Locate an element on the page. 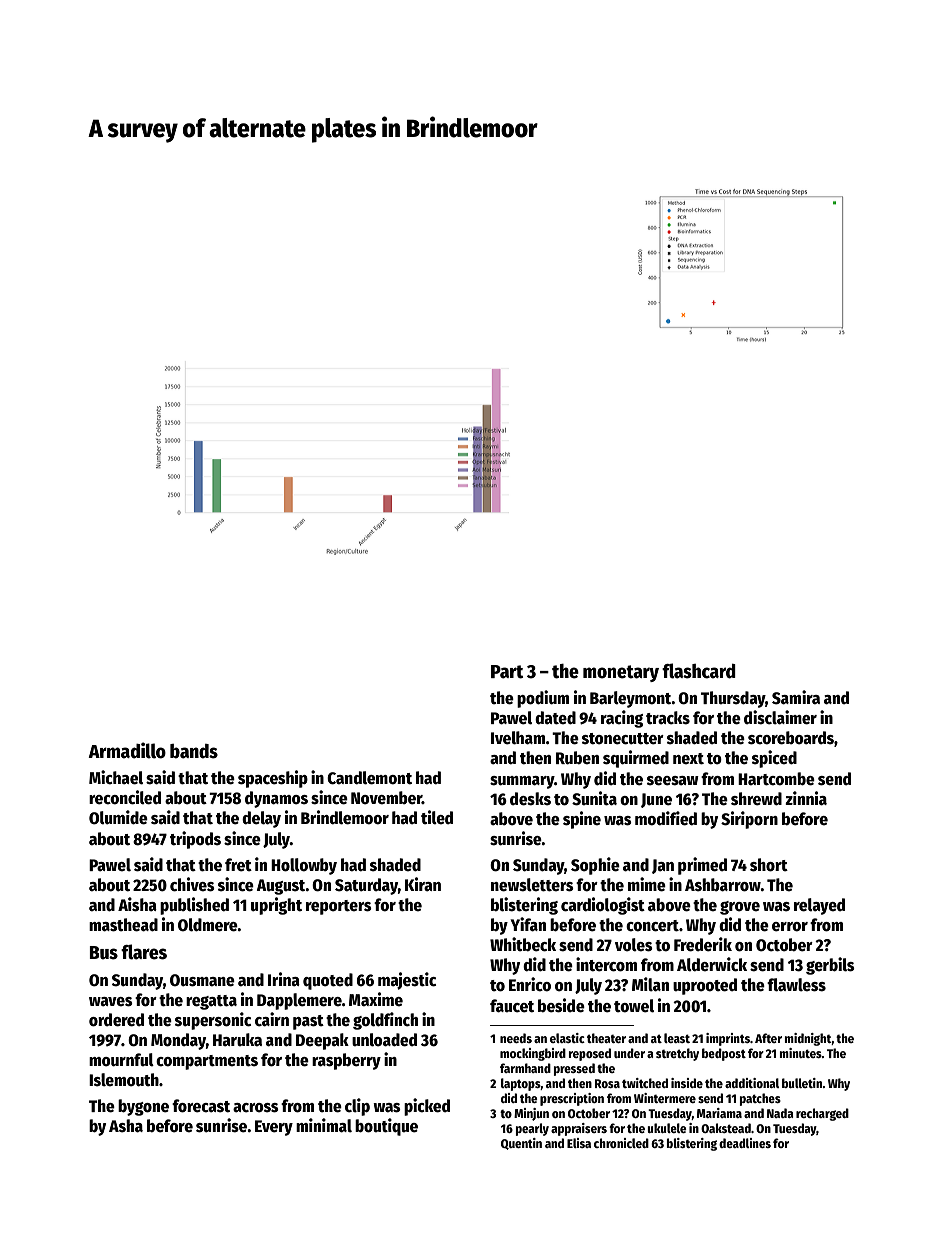  flawless is located at coordinates (796, 985).
